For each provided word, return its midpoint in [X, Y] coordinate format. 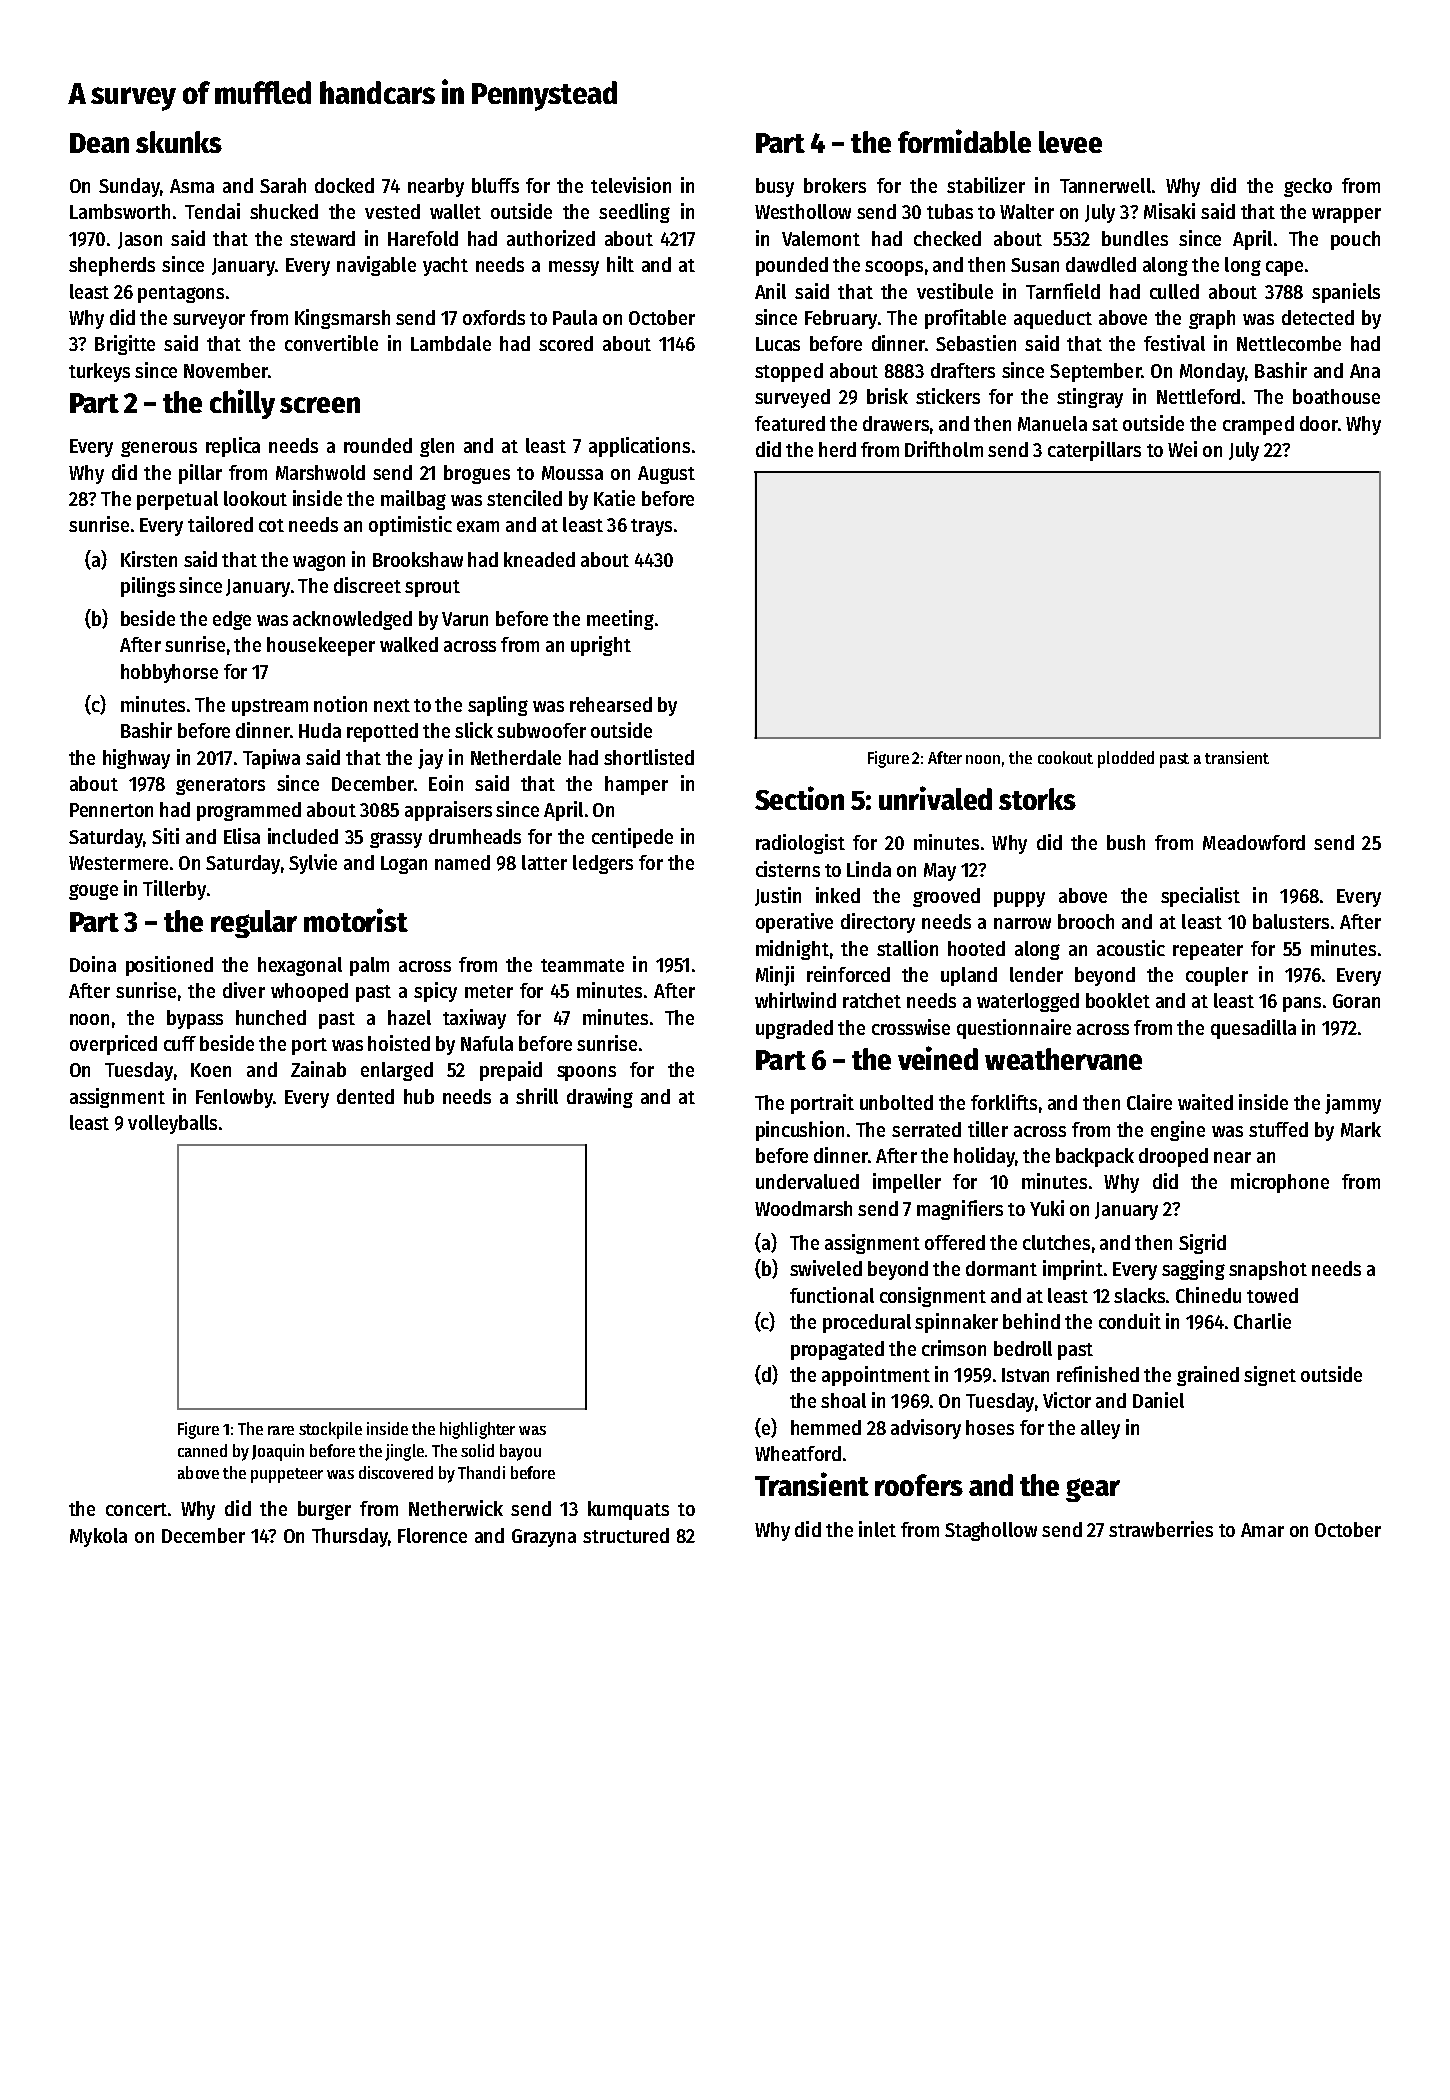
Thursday [350, 1537]
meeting [620, 620]
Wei [1182, 449]
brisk [887, 396]
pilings [148, 587]
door [1319, 423]
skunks [179, 142]
